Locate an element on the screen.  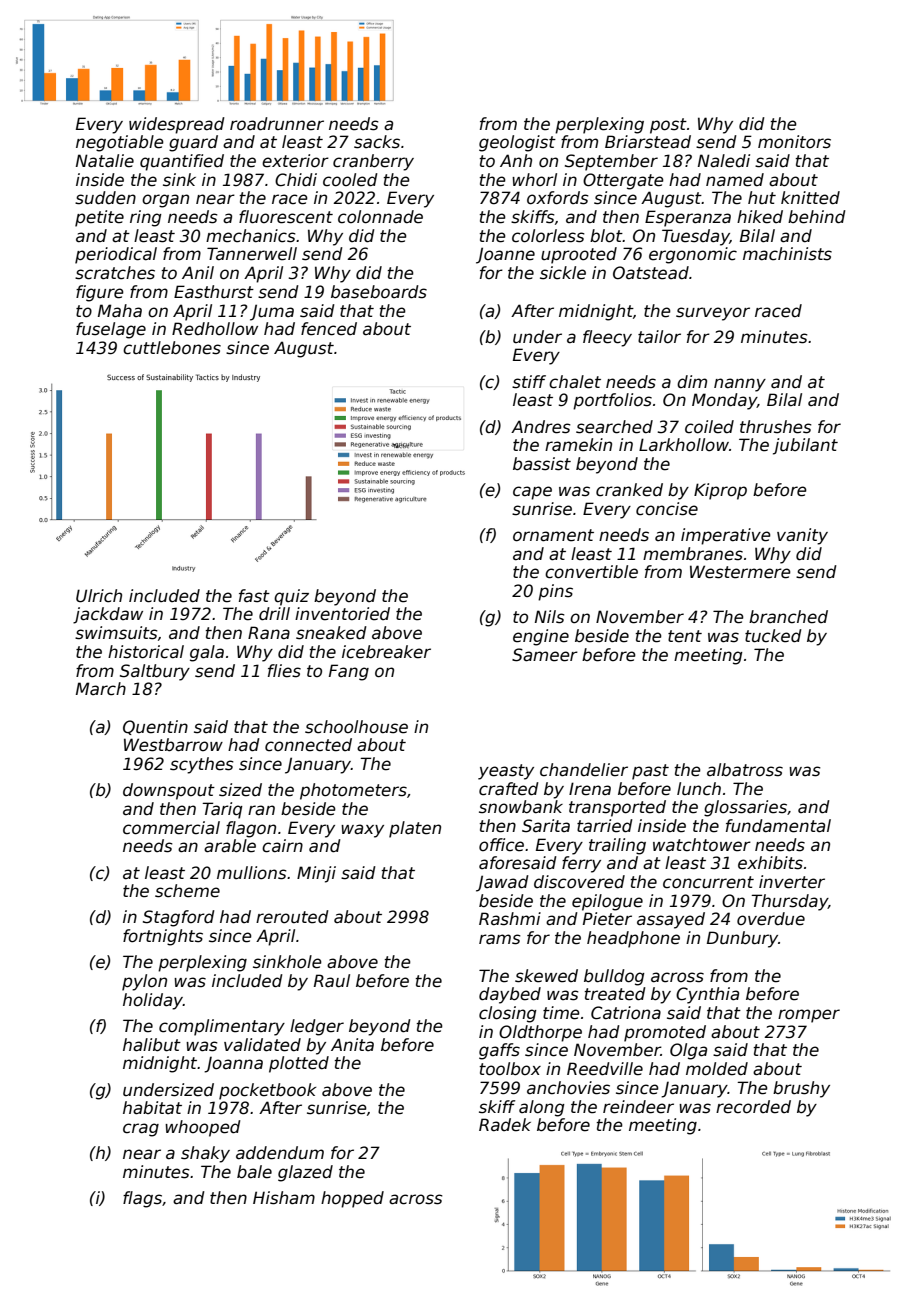
Jawad is located at coordinates (502, 883).
